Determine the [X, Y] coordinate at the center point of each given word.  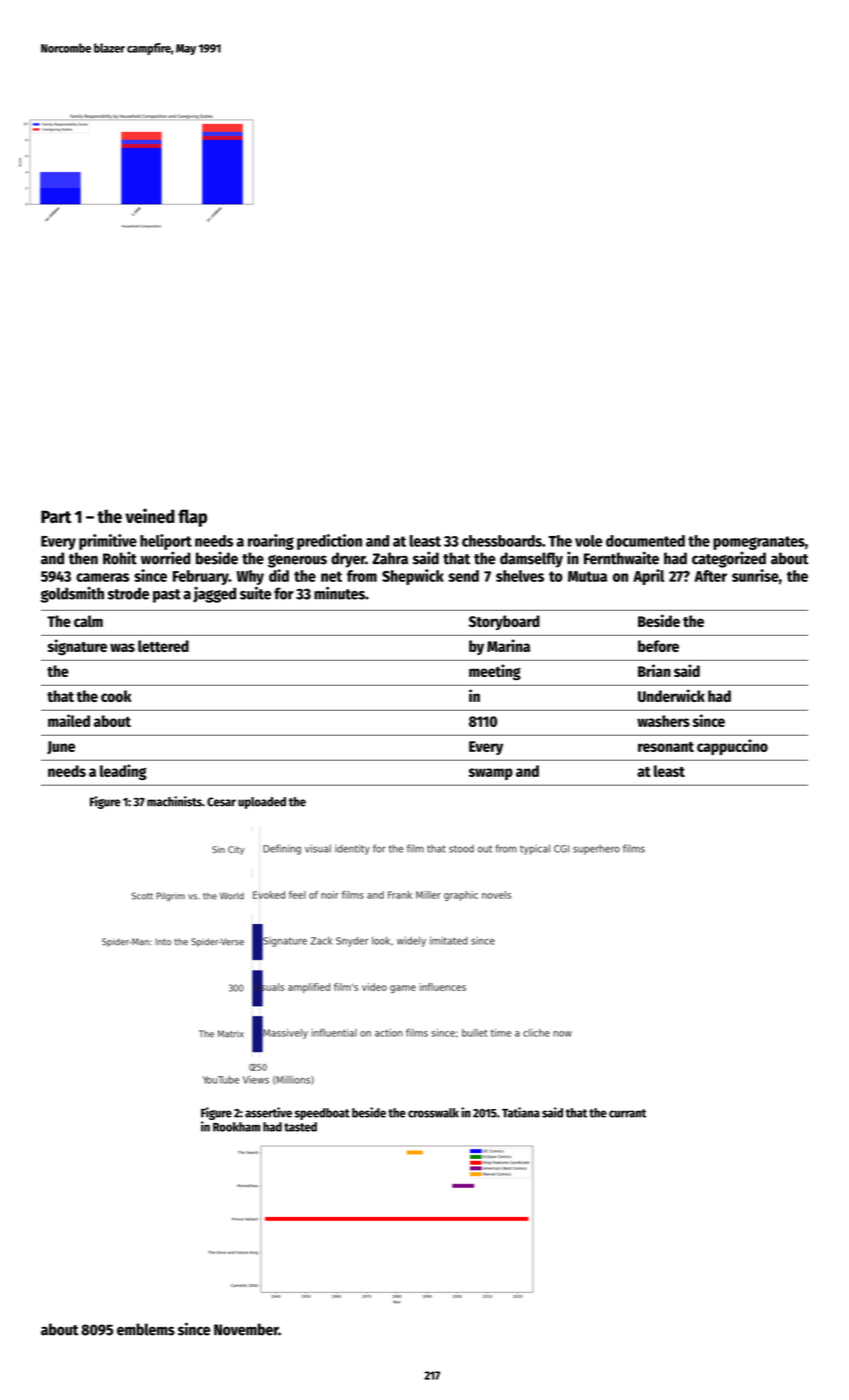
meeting [495, 672]
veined [150, 516]
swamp [491, 774]
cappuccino [732, 747]
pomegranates [759, 543]
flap [192, 518]
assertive [268, 1112]
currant [627, 1113]
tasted [300, 1127]
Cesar [221, 802]
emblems [146, 1329]
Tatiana [521, 1112]
